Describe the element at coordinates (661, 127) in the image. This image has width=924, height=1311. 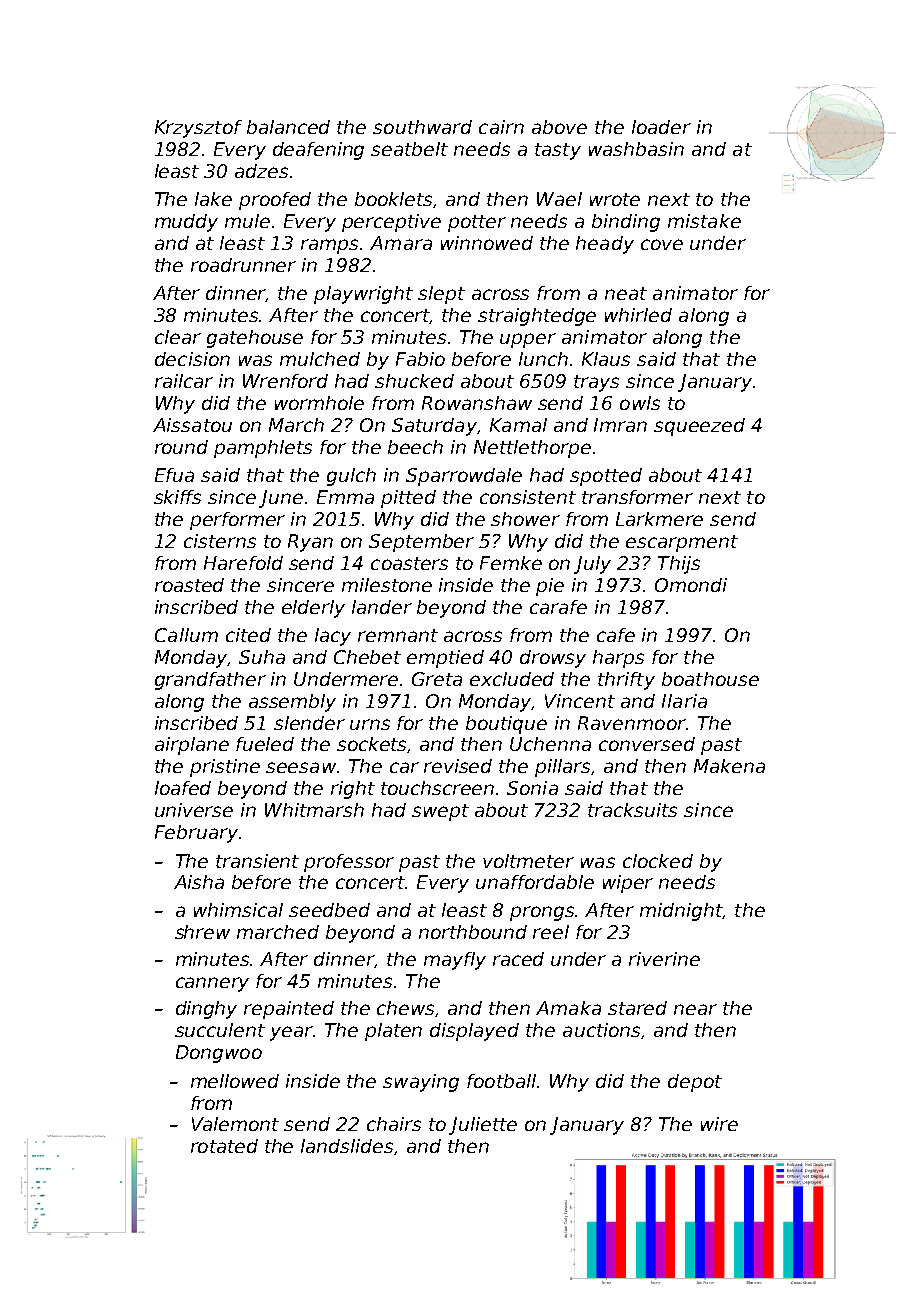
I see `loader` at that location.
